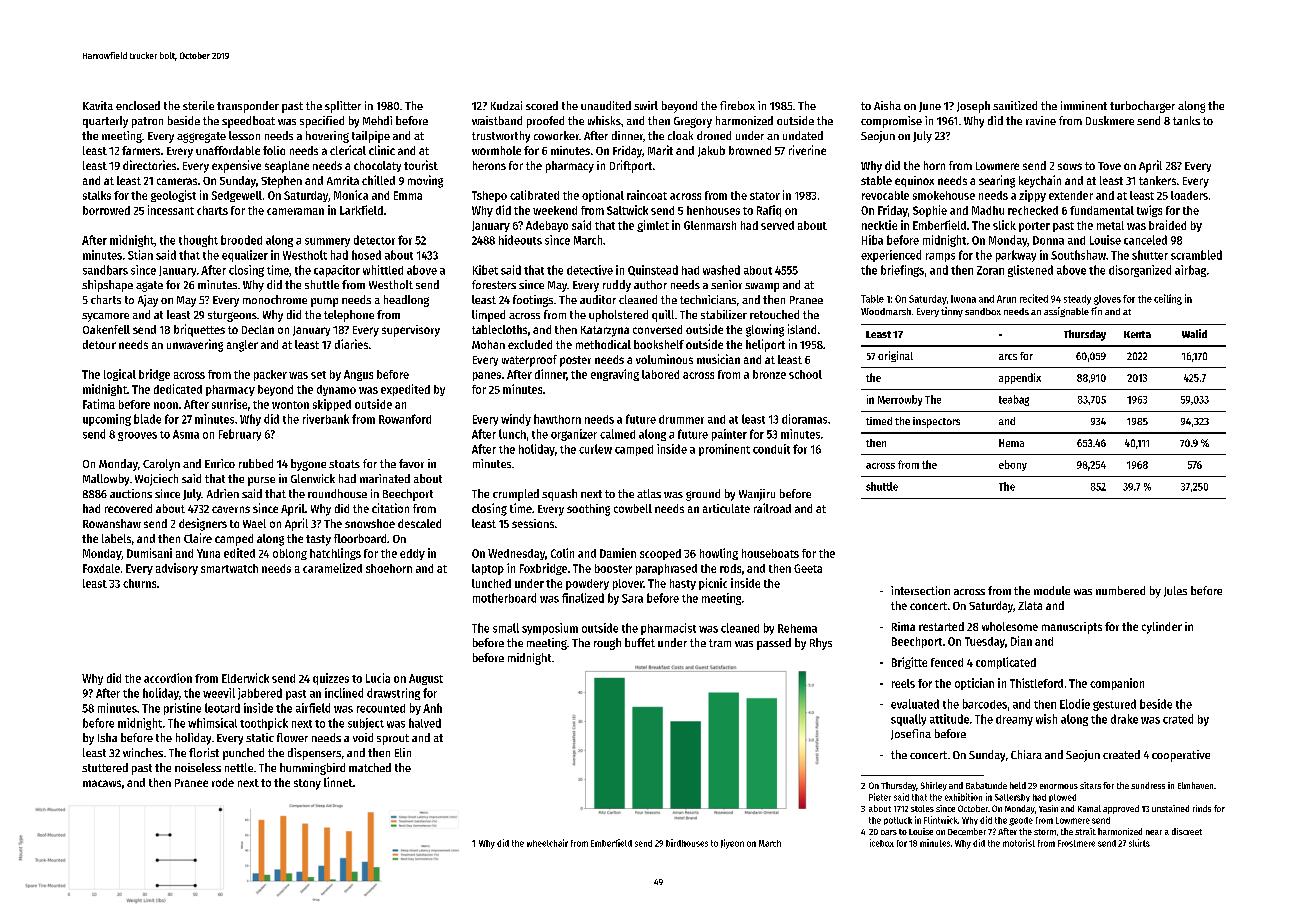 The width and height of the document is (1308, 924). What do you see at coordinates (223, 782) in the document?
I see `rode` at bounding box center [223, 782].
